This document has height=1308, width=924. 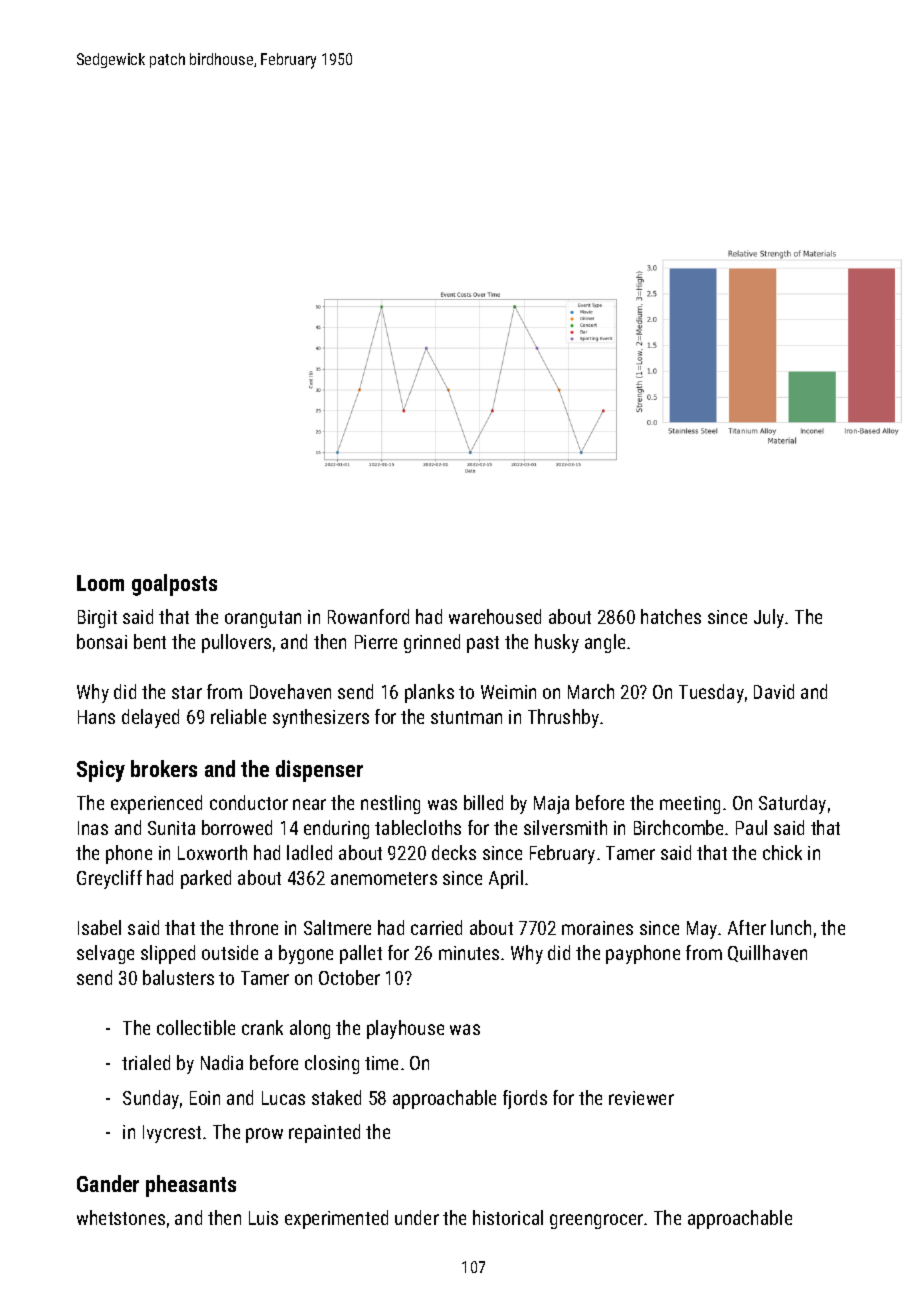 What do you see at coordinates (263, 619) in the document?
I see `orangutan` at bounding box center [263, 619].
